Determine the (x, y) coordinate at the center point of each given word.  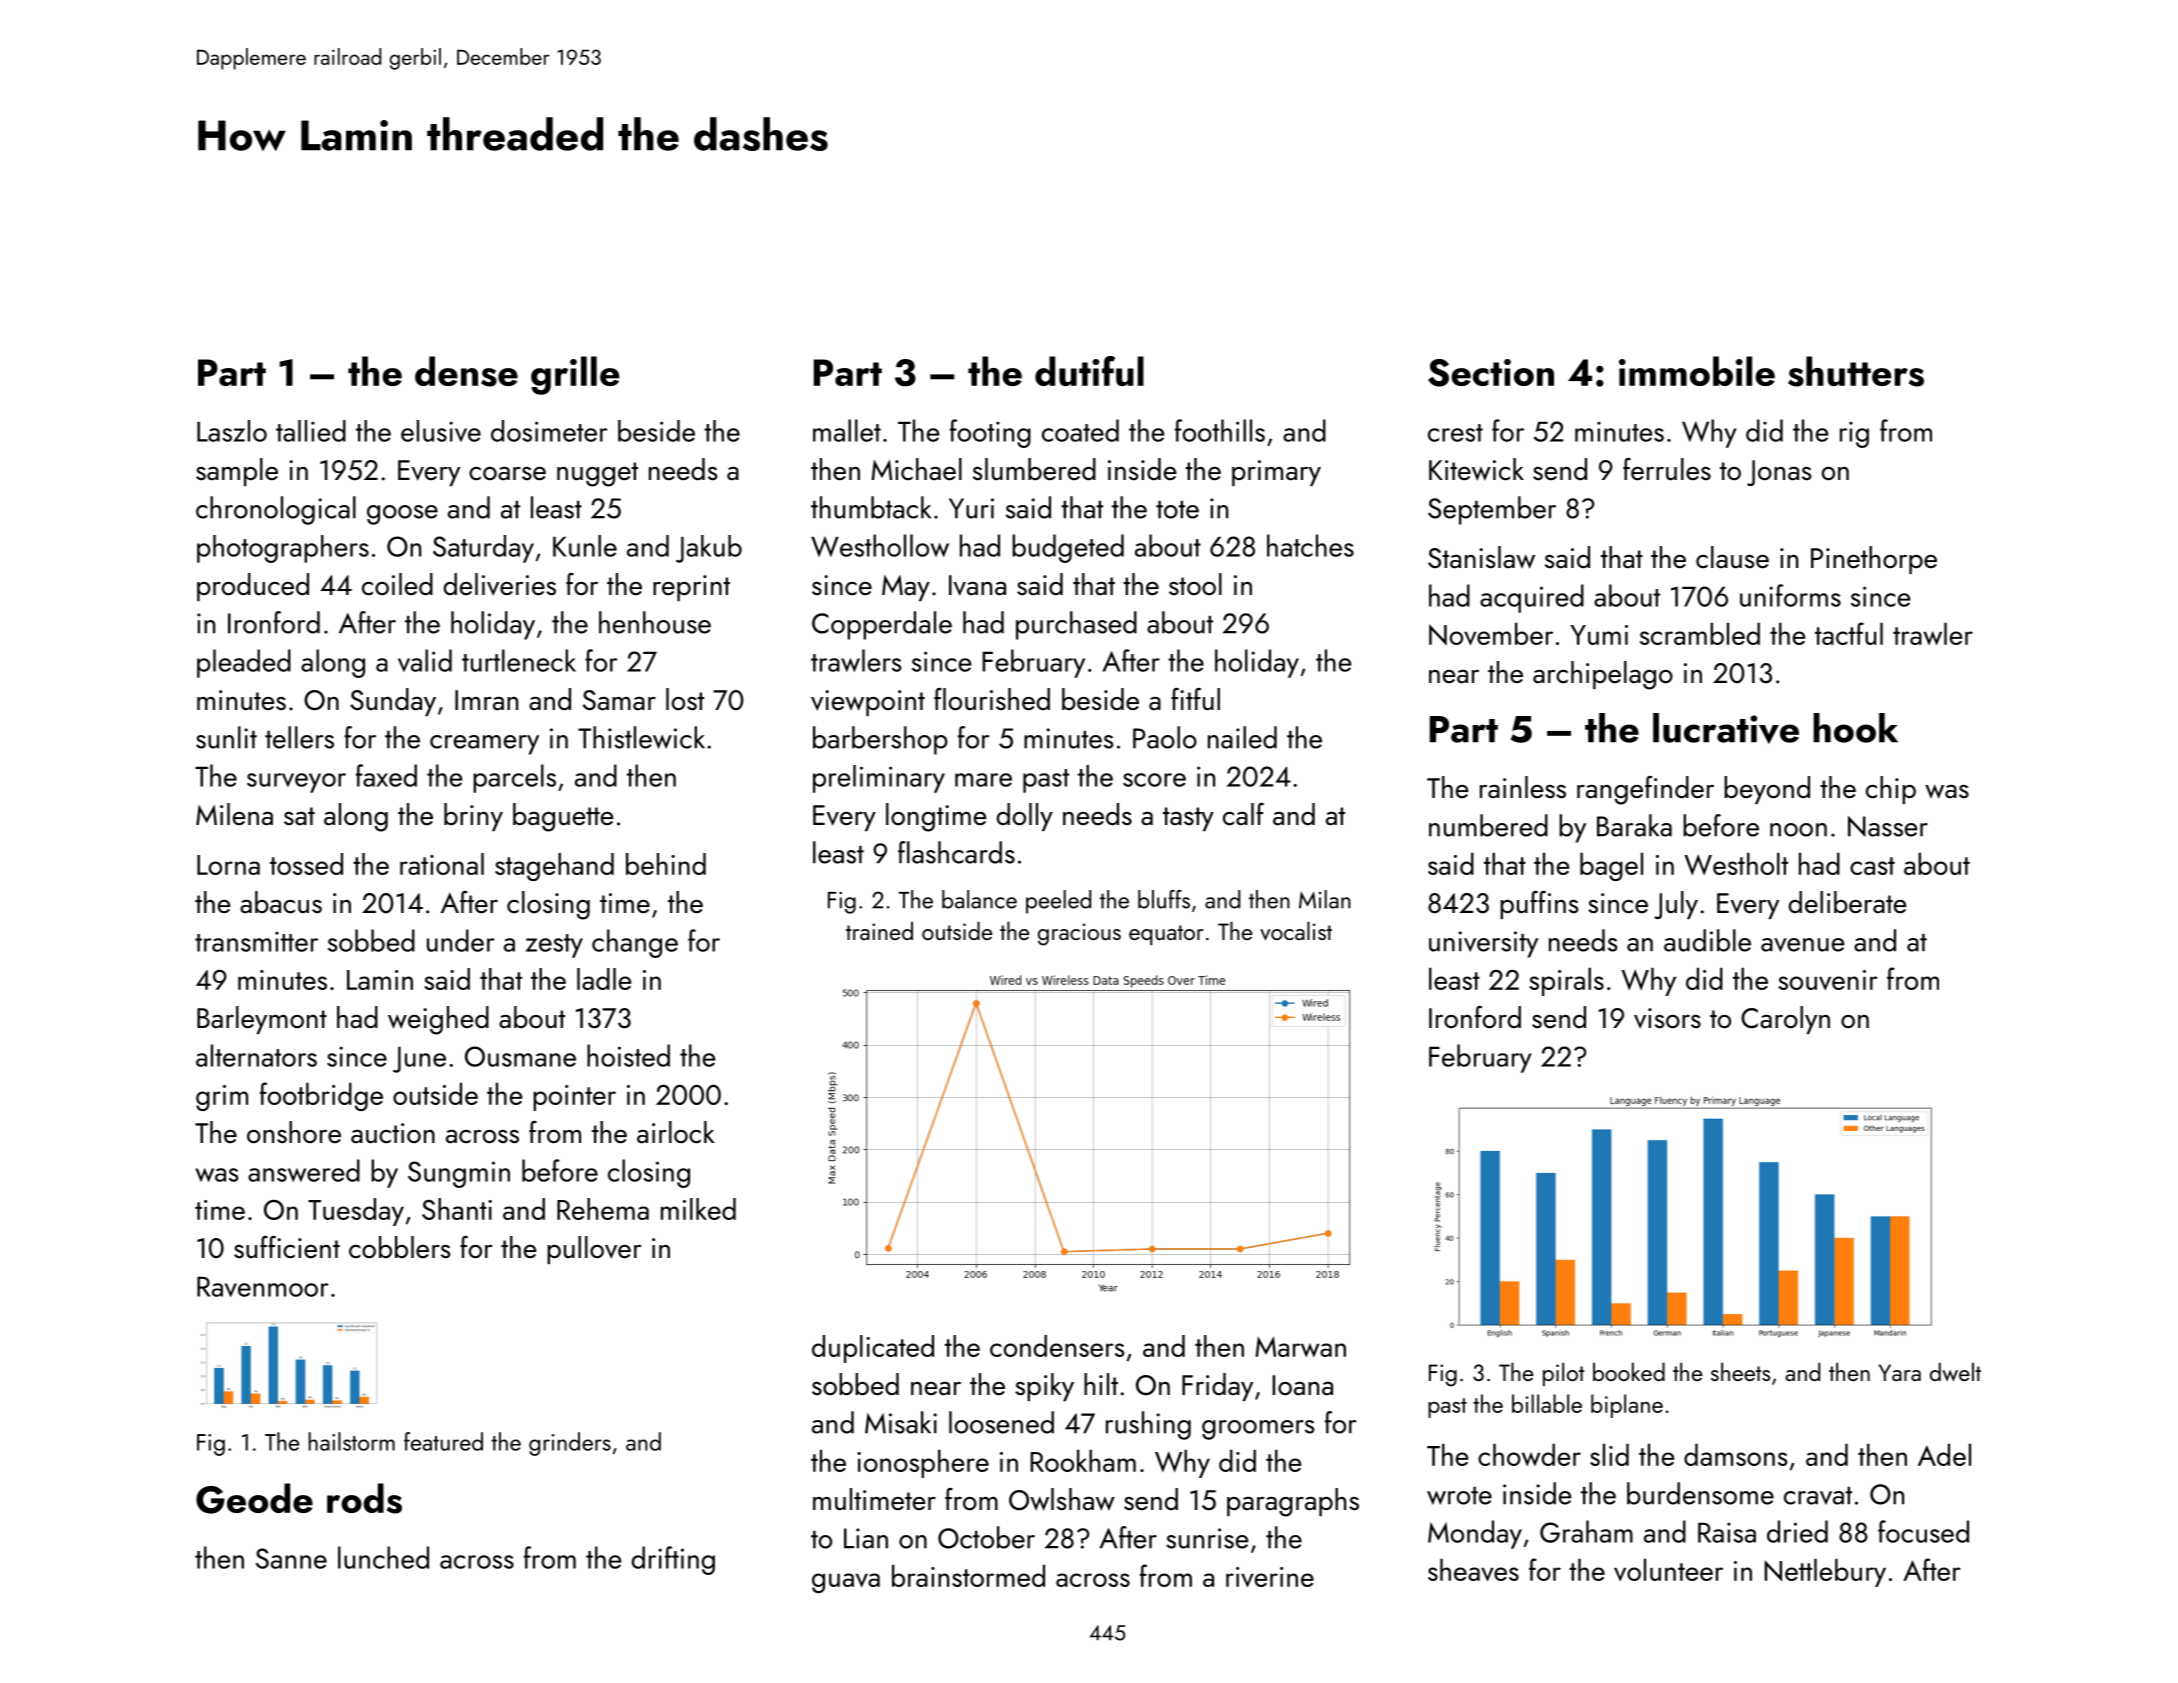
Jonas (1779, 473)
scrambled (1700, 634)
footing (990, 433)
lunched (383, 1557)
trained (879, 931)
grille (575, 375)
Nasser (1888, 826)
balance (979, 899)
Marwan (1301, 1346)
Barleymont (262, 1020)
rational (442, 864)
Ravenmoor (263, 1287)
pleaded (244, 663)
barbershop (880, 740)
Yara (1900, 1372)
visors (1667, 1018)
